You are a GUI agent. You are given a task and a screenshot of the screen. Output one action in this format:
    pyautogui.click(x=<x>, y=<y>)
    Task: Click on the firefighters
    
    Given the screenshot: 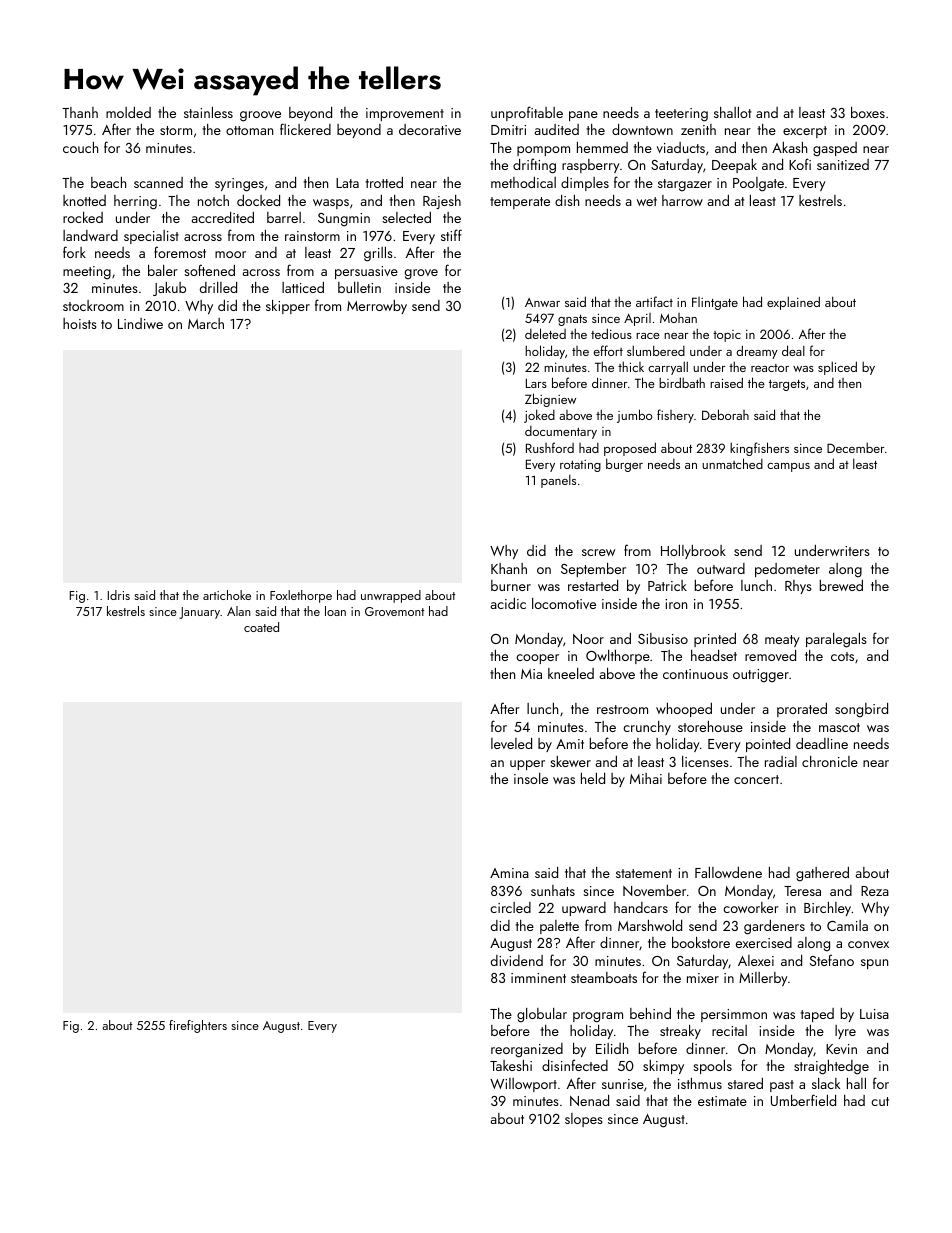 What is the action you would take?
    pyautogui.click(x=198, y=1026)
